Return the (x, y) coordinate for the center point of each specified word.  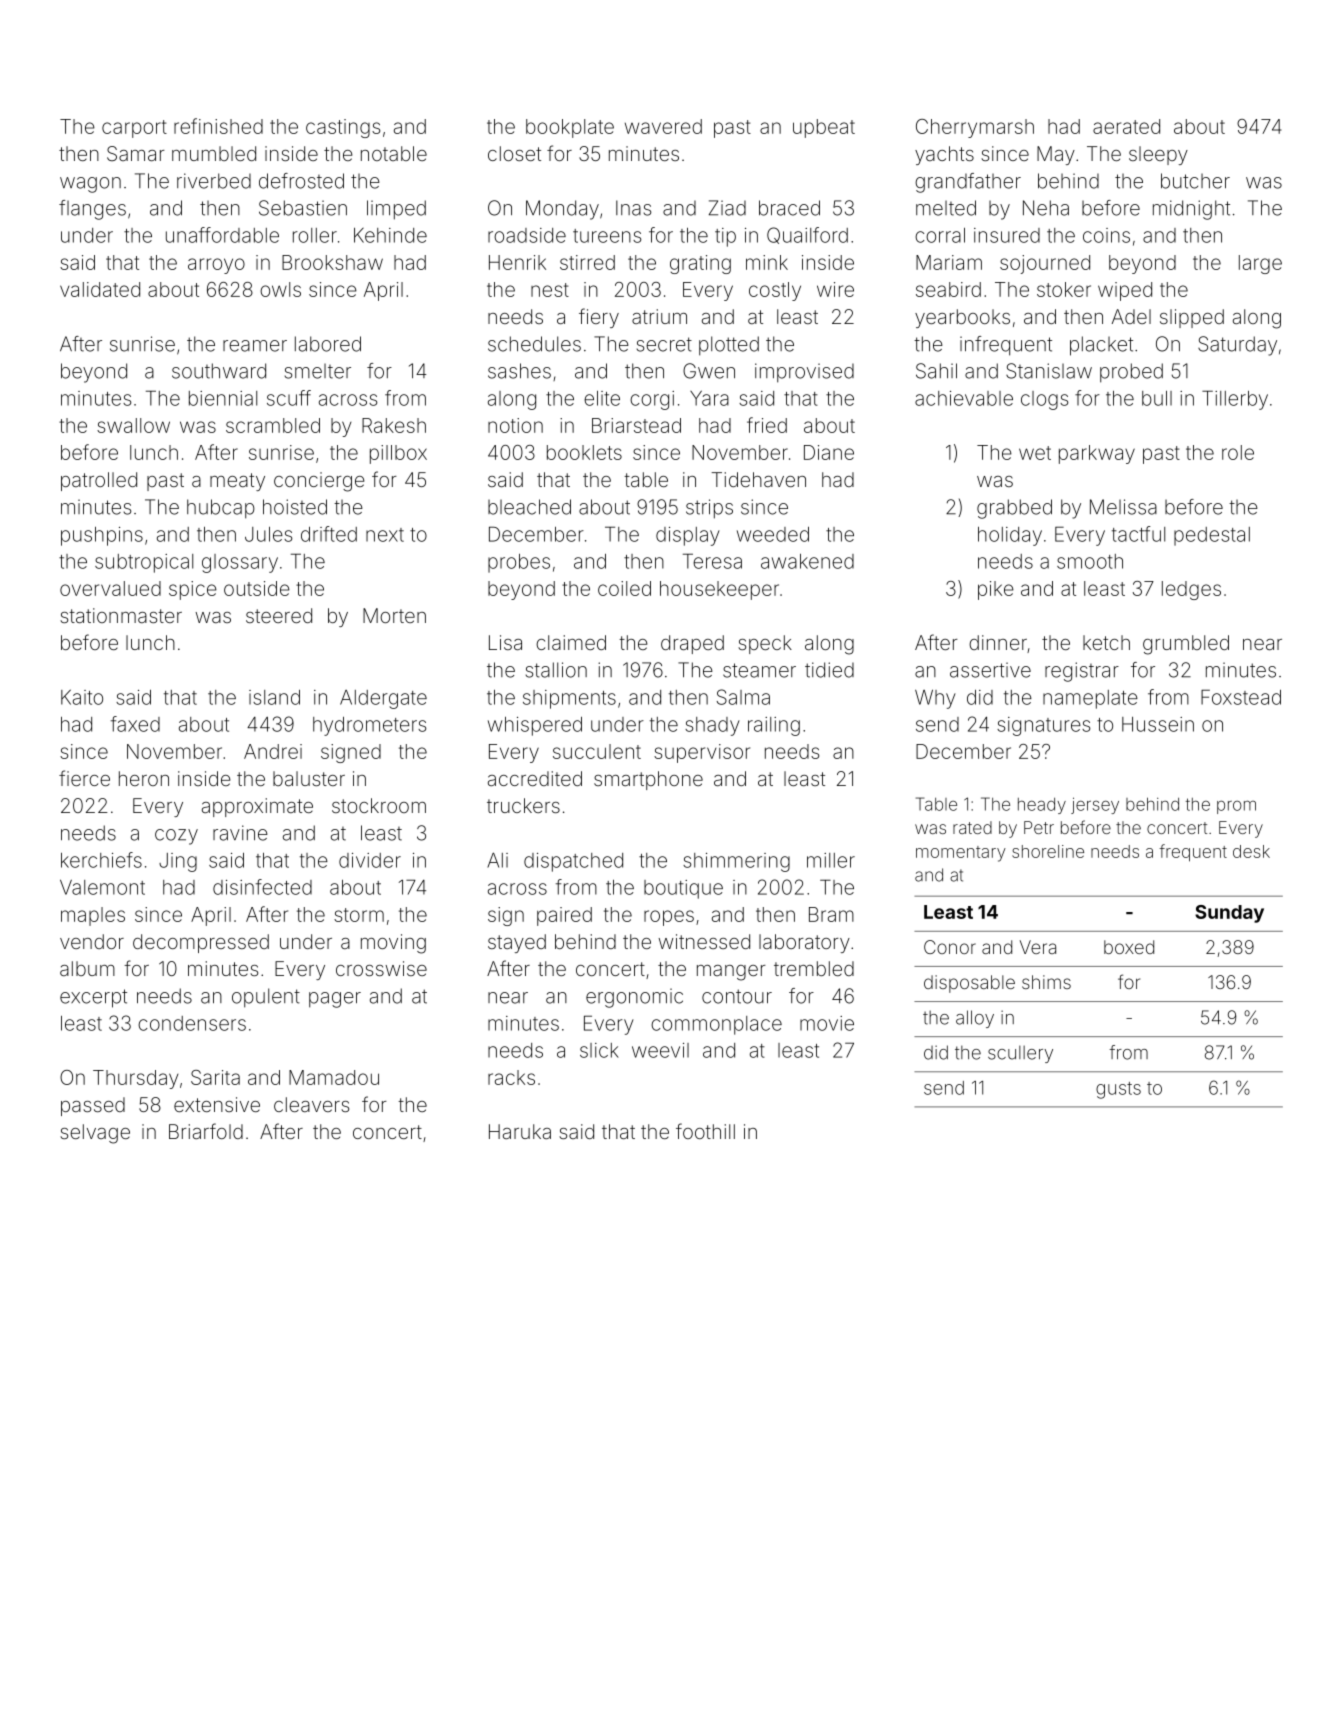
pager (335, 1000)
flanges (92, 210)
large (1260, 264)
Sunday (1229, 914)
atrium (659, 316)
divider (370, 860)
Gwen (709, 371)
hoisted (295, 507)
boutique (683, 889)
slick (599, 1050)
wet (1035, 453)
